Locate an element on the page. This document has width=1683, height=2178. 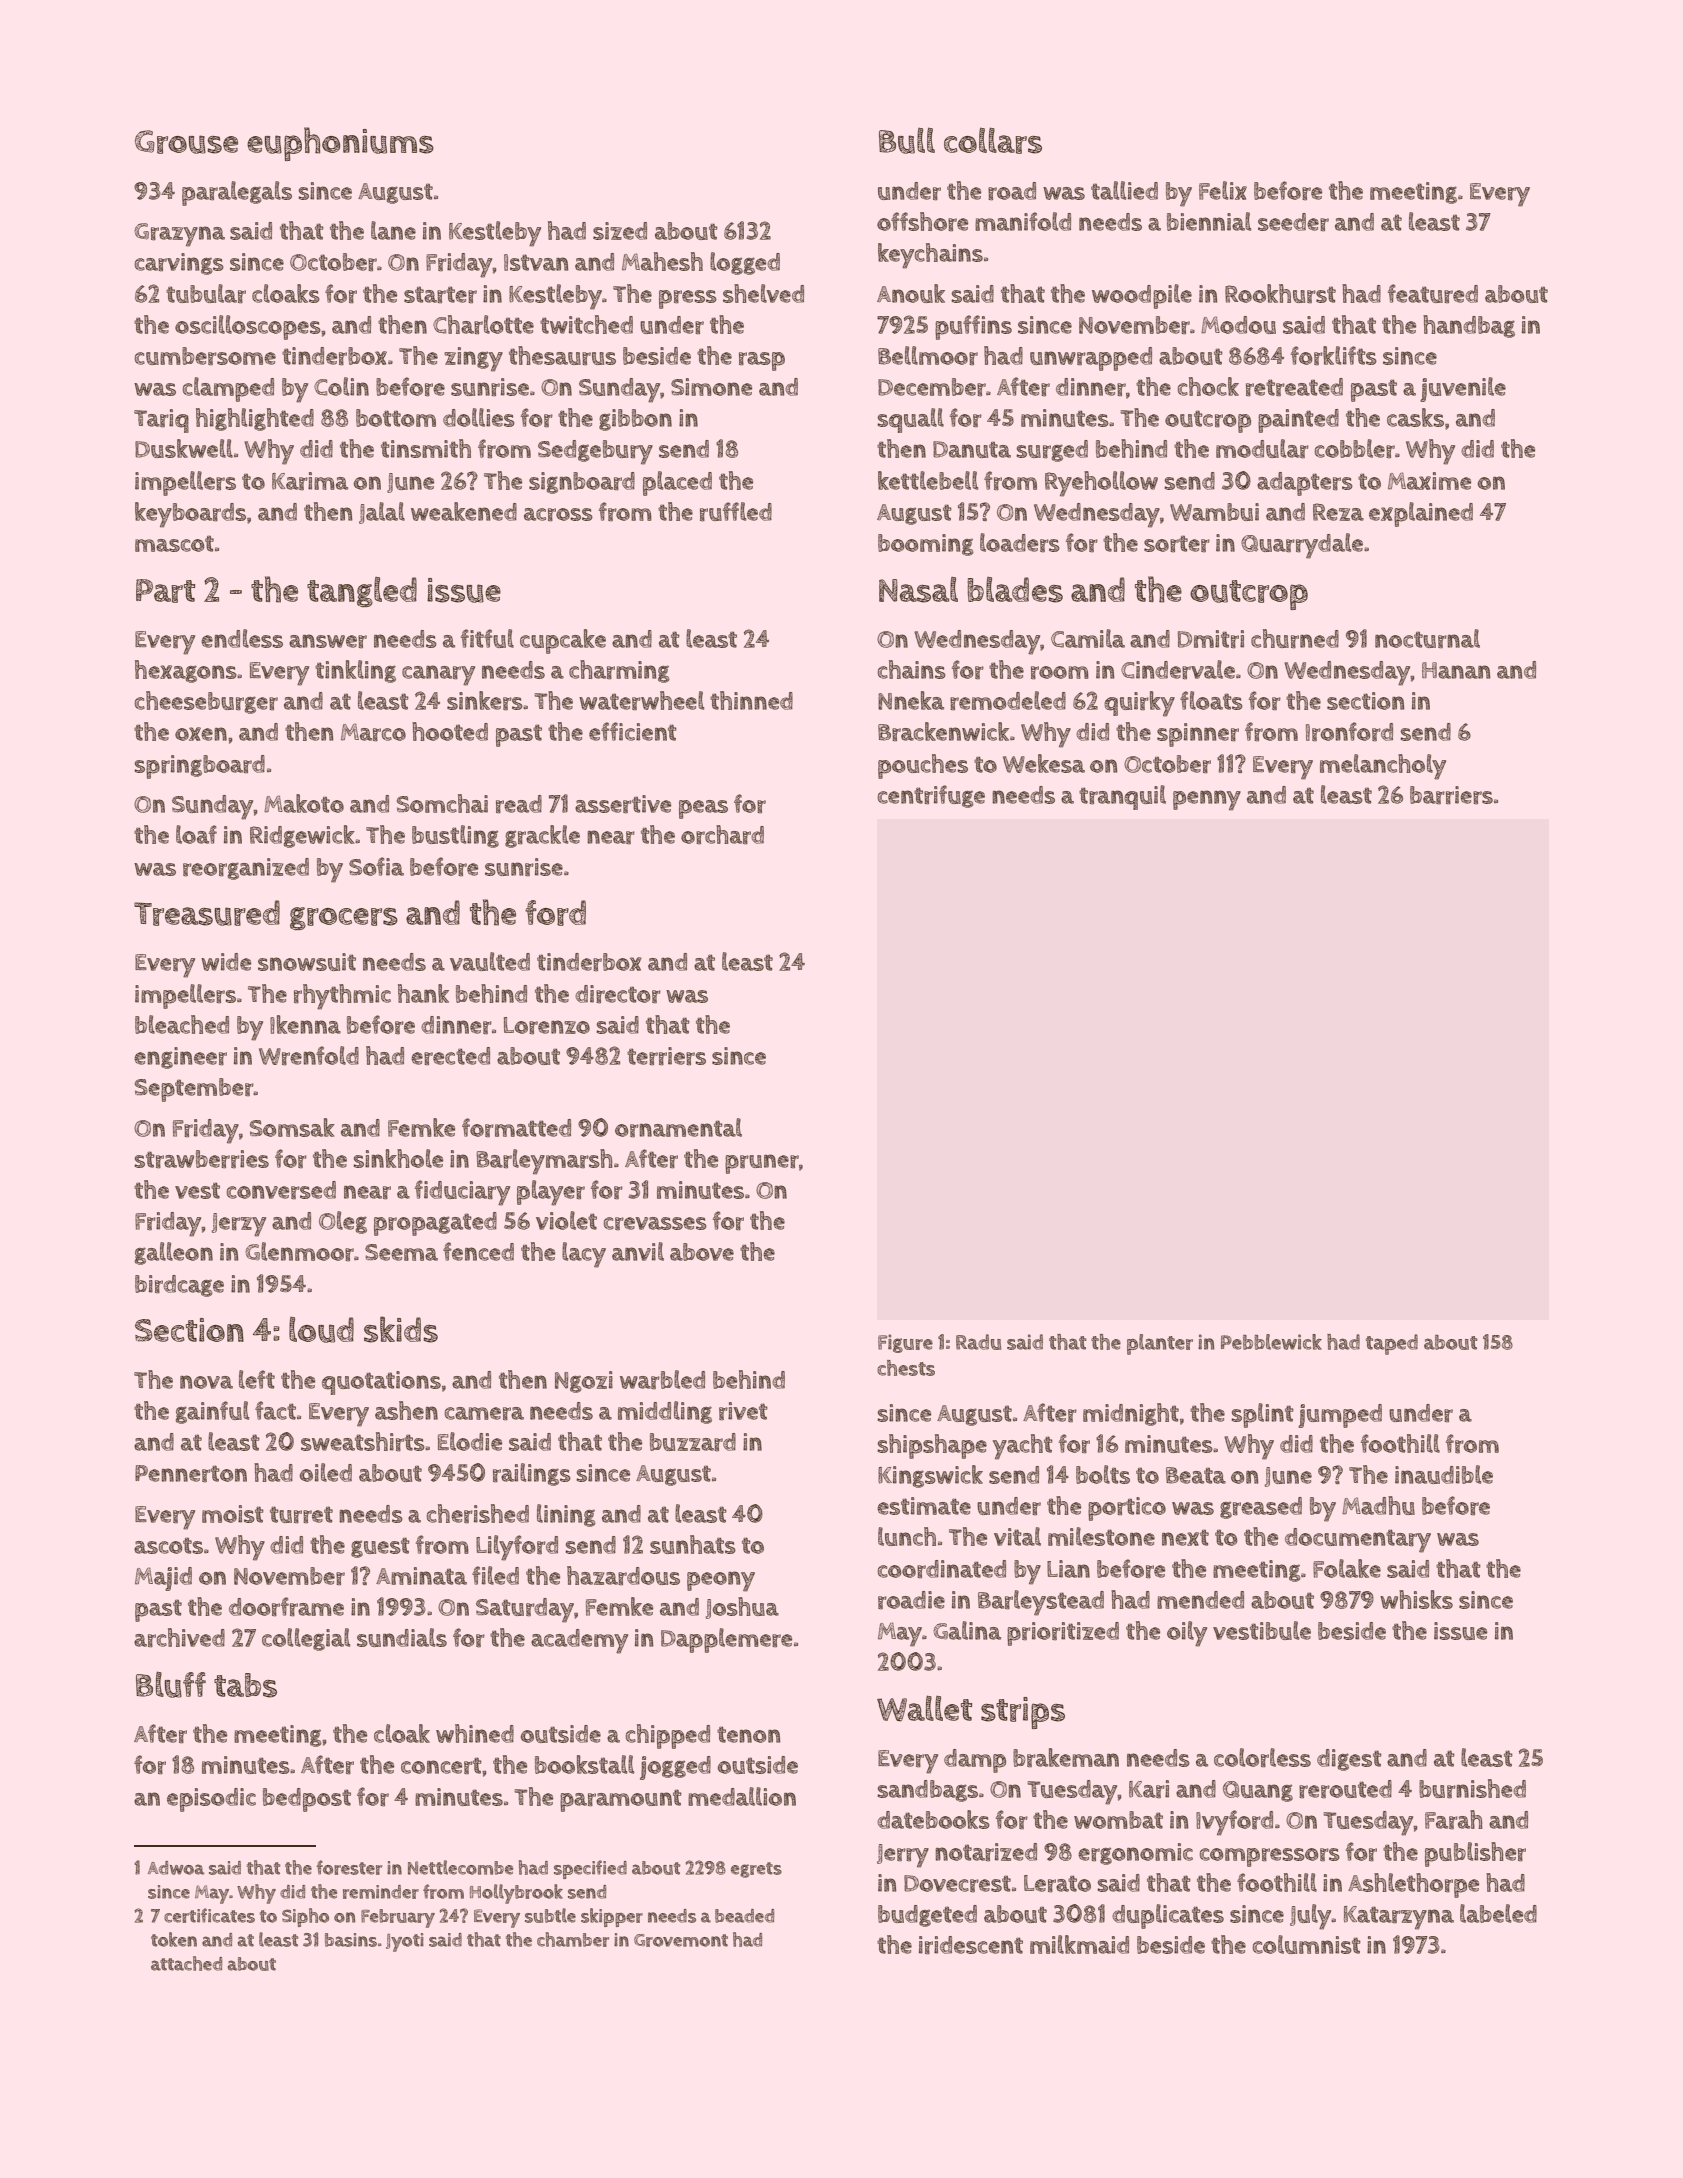
September is located at coordinates (194, 1090).
